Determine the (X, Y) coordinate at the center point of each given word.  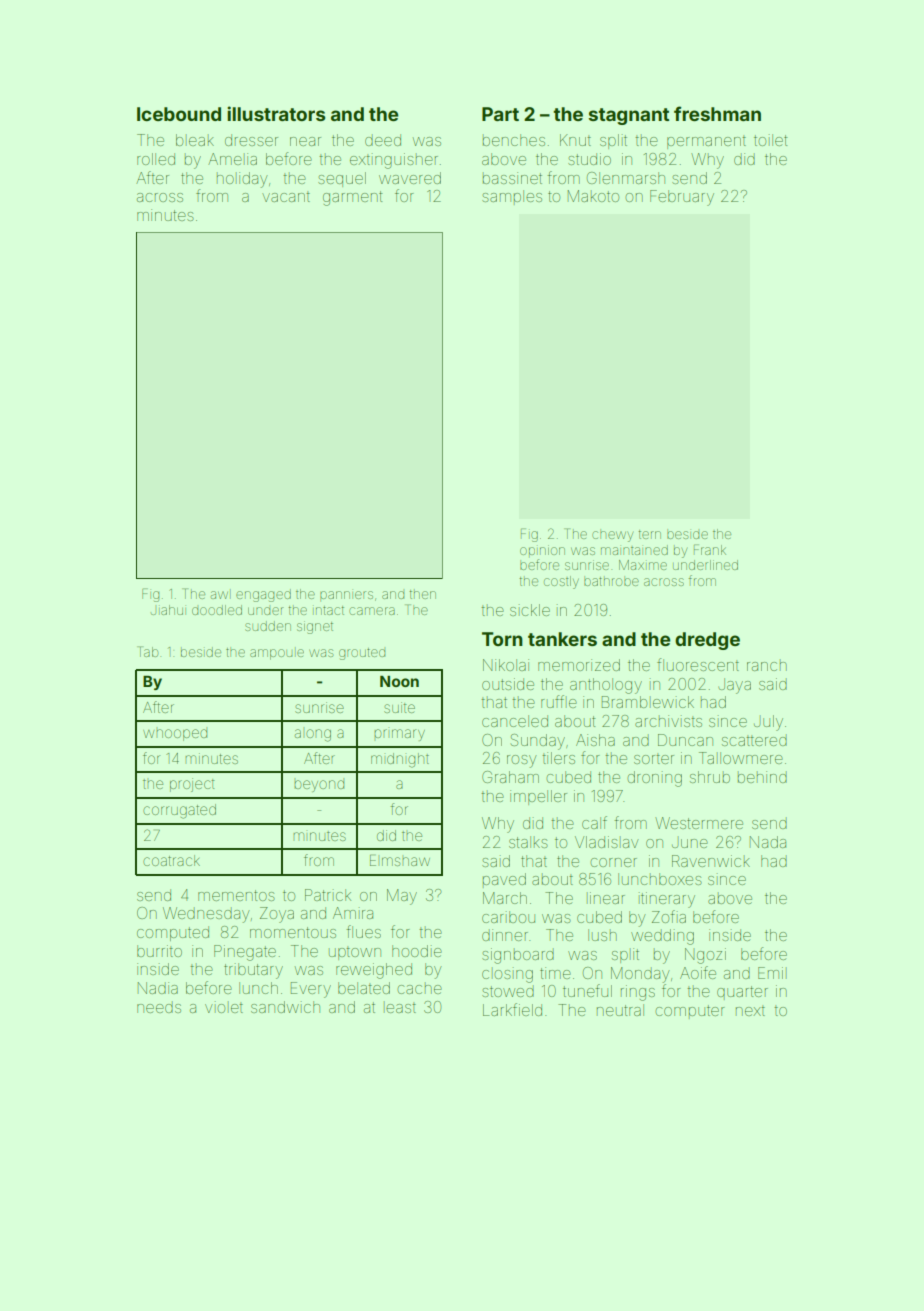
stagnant (629, 116)
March (505, 898)
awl (219, 595)
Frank (710, 549)
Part (500, 114)
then (423, 594)
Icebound (179, 114)
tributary (253, 971)
